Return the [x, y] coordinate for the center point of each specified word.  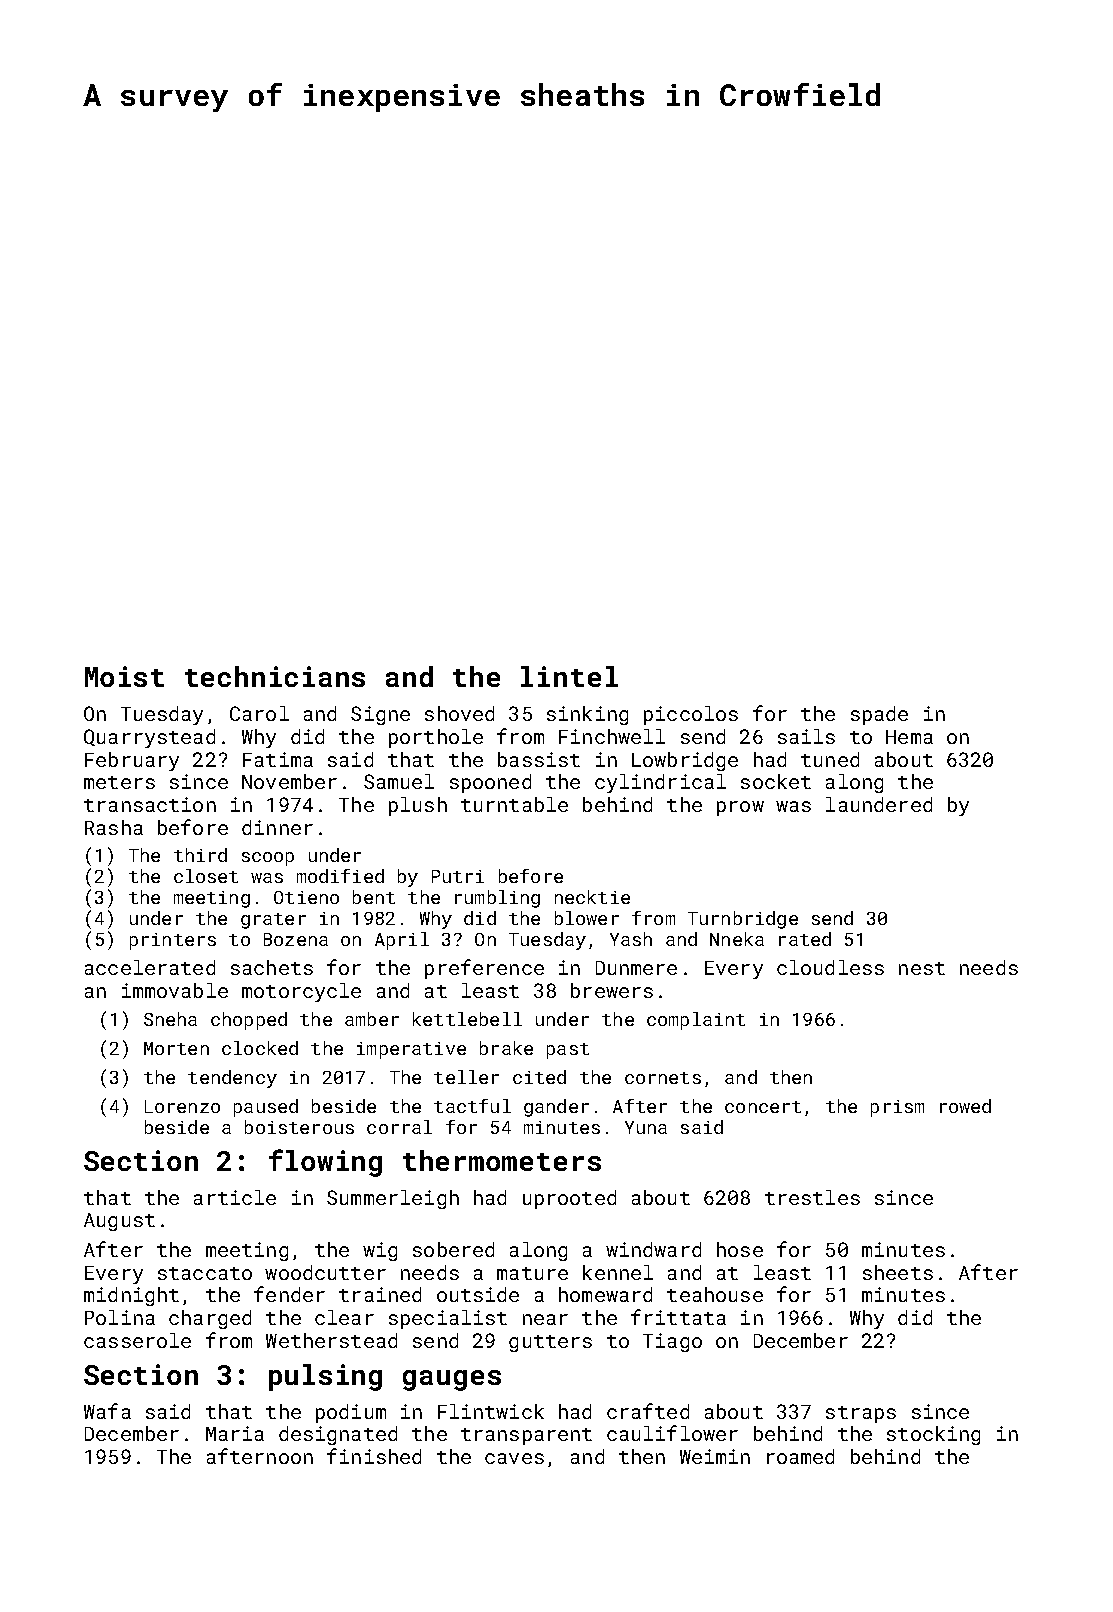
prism [897, 1108]
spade [879, 715]
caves [514, 1458]
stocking [933, 1435]
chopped [249, 1021]
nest [922, 968]
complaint [696, 1021]
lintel [569, 676]
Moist [124, 676]
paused [266, 1108]
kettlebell [467, 1019]
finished [374, 1456]
